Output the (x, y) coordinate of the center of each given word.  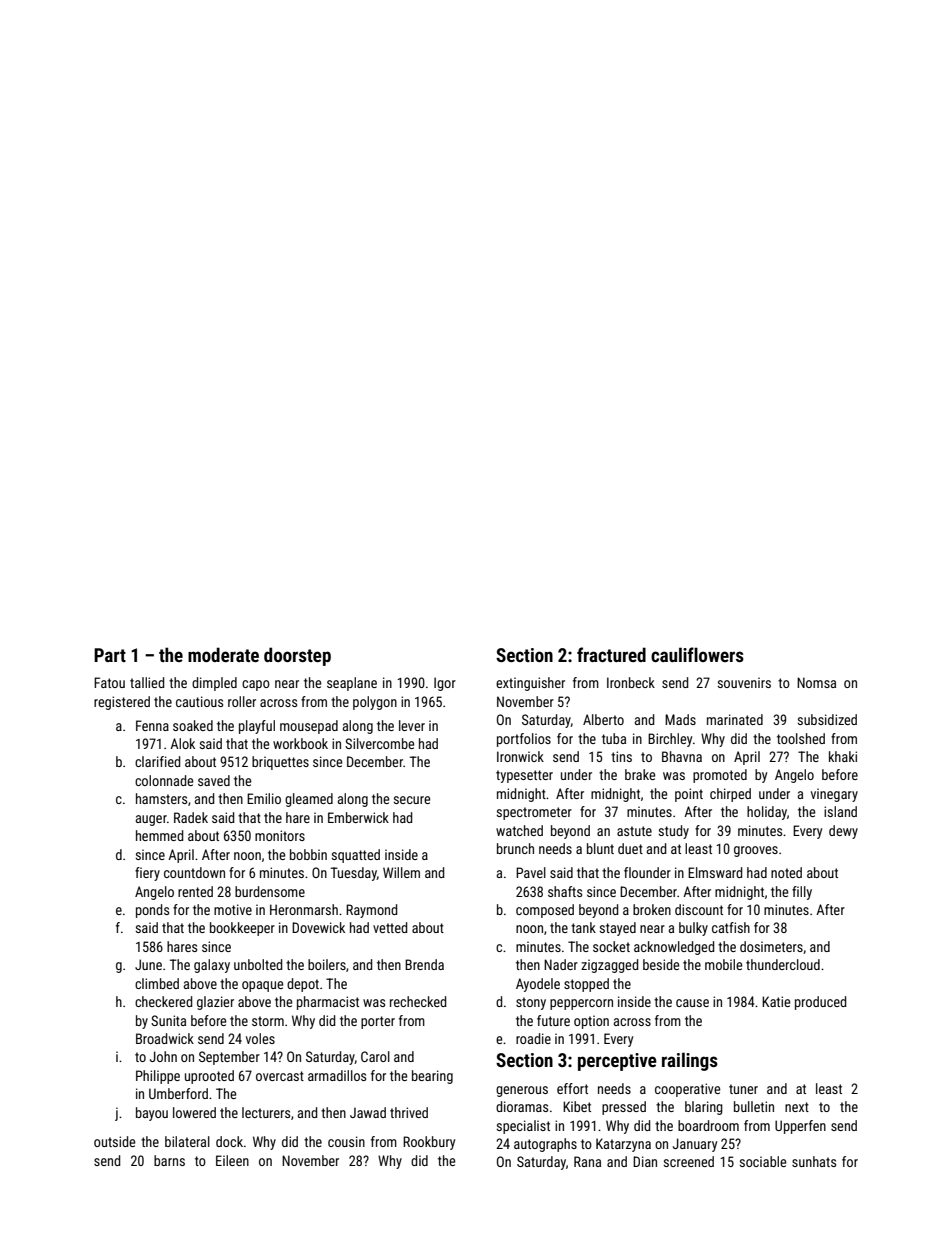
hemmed (159, 835)
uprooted (209, 1077)
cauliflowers (697, 654)
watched (519, 830)
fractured (611, 654)
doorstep (297, 656)
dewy (843, 832)
